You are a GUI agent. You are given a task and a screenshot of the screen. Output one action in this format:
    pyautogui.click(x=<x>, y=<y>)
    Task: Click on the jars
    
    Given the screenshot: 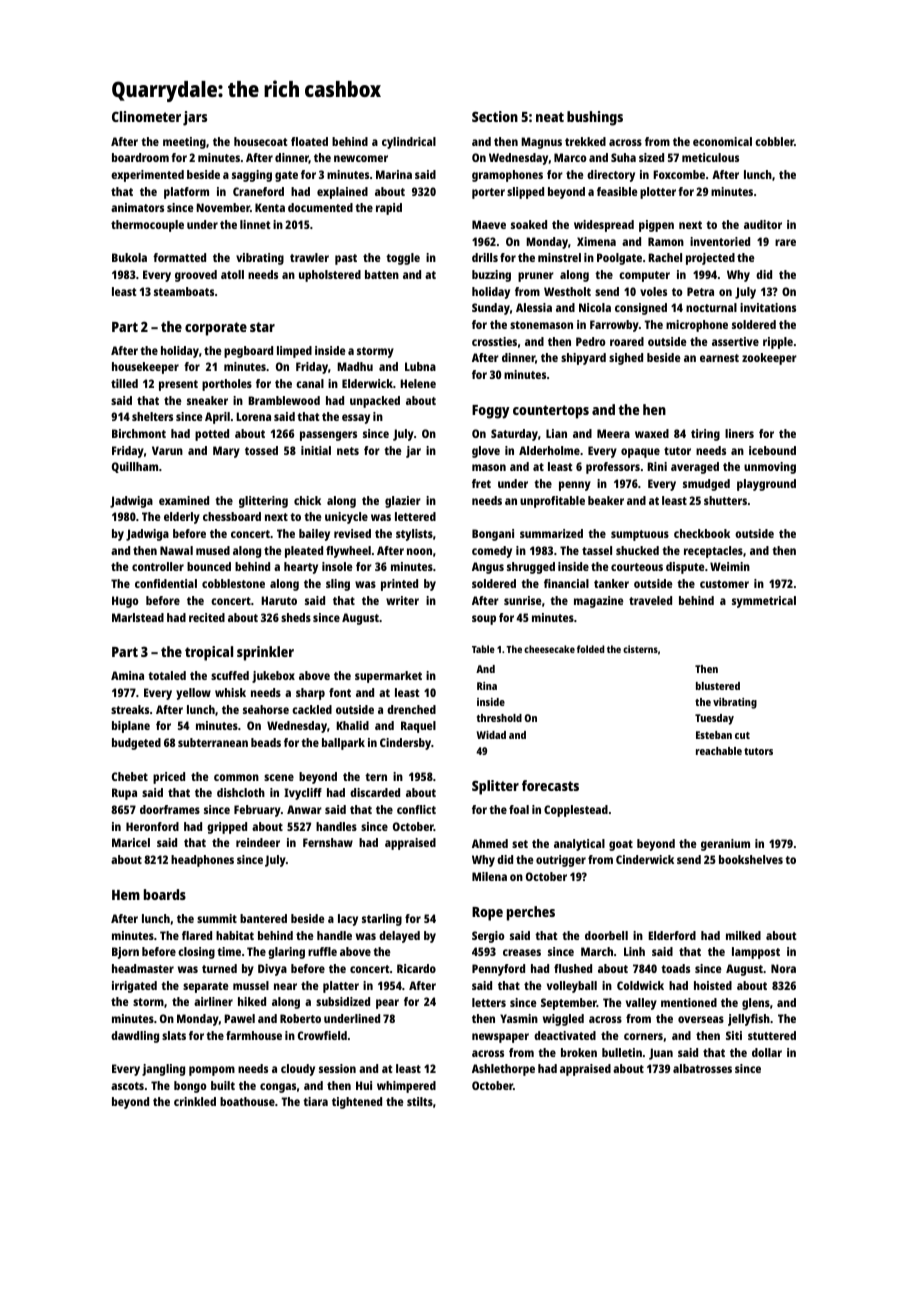 What is the action you would take?
    pyautogui.click(x=195, y=118)
